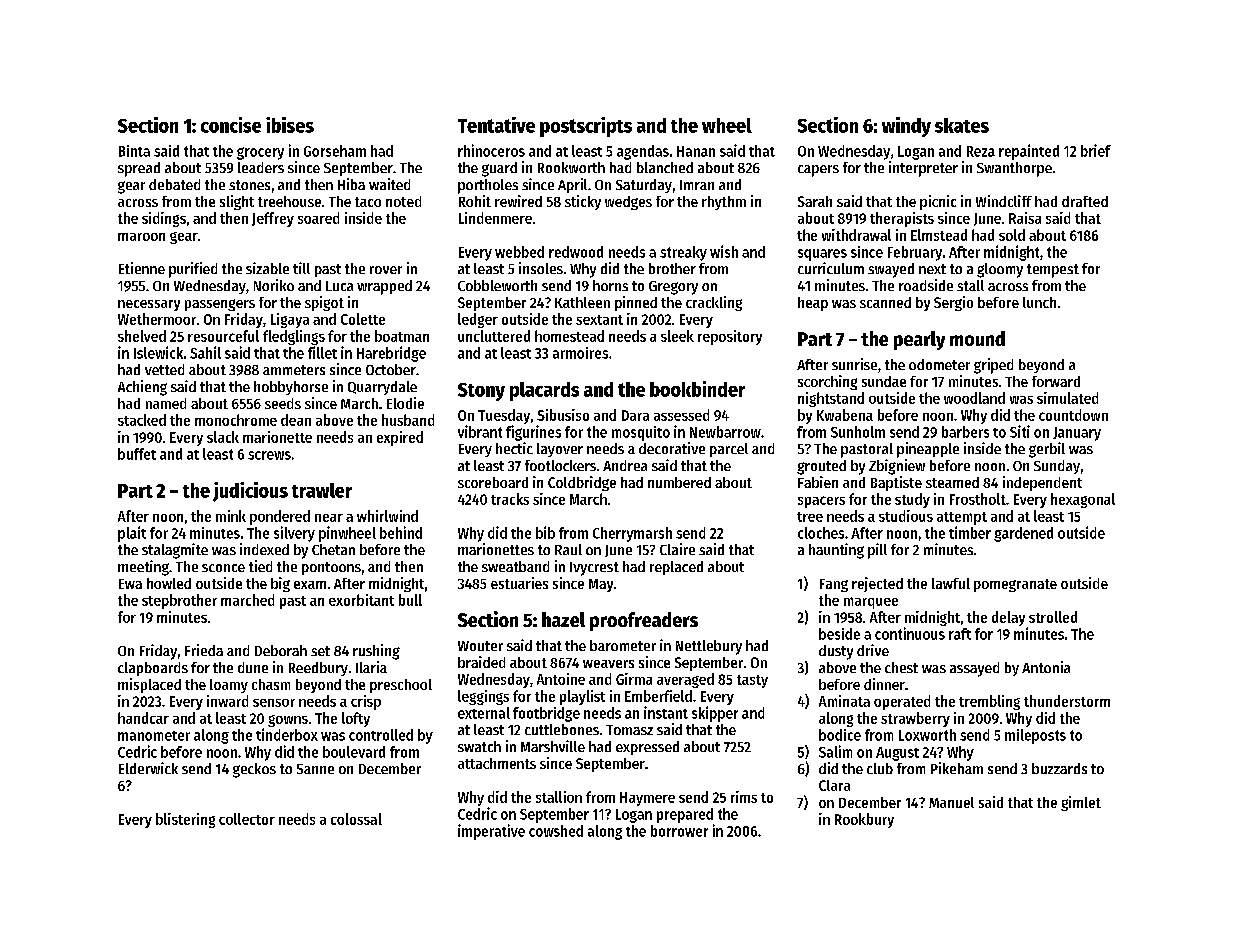  What do you see at coordinates (658, 696) in the screenshot?
I see `Emberfield` at bounding box center [658, 696].
